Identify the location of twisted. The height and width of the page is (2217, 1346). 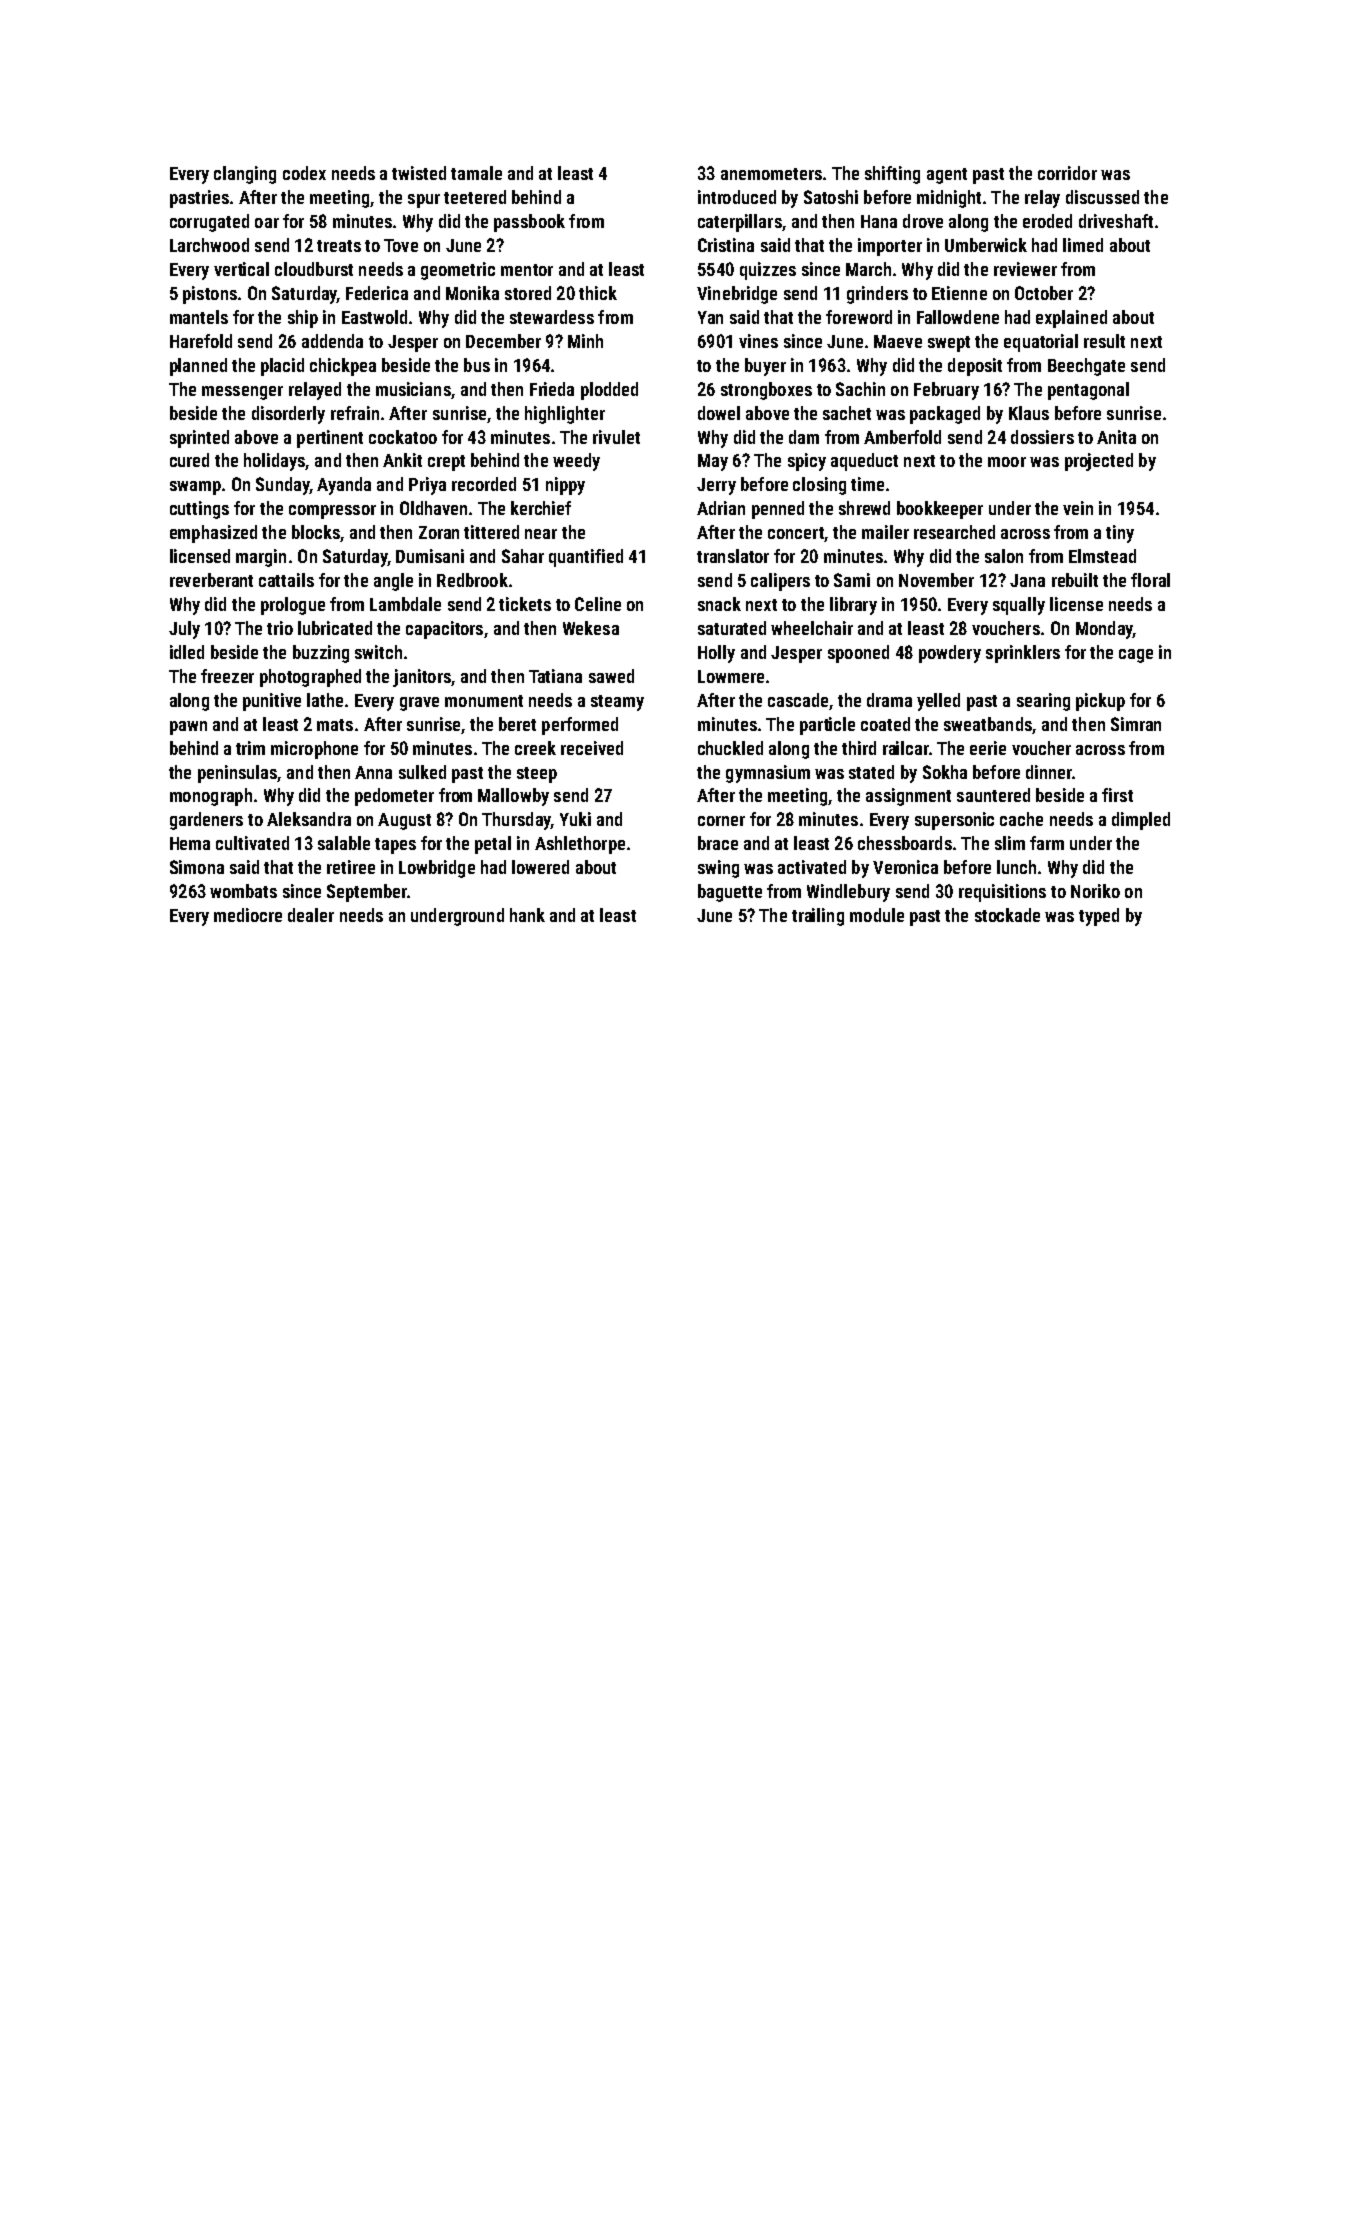
(419, 173).
